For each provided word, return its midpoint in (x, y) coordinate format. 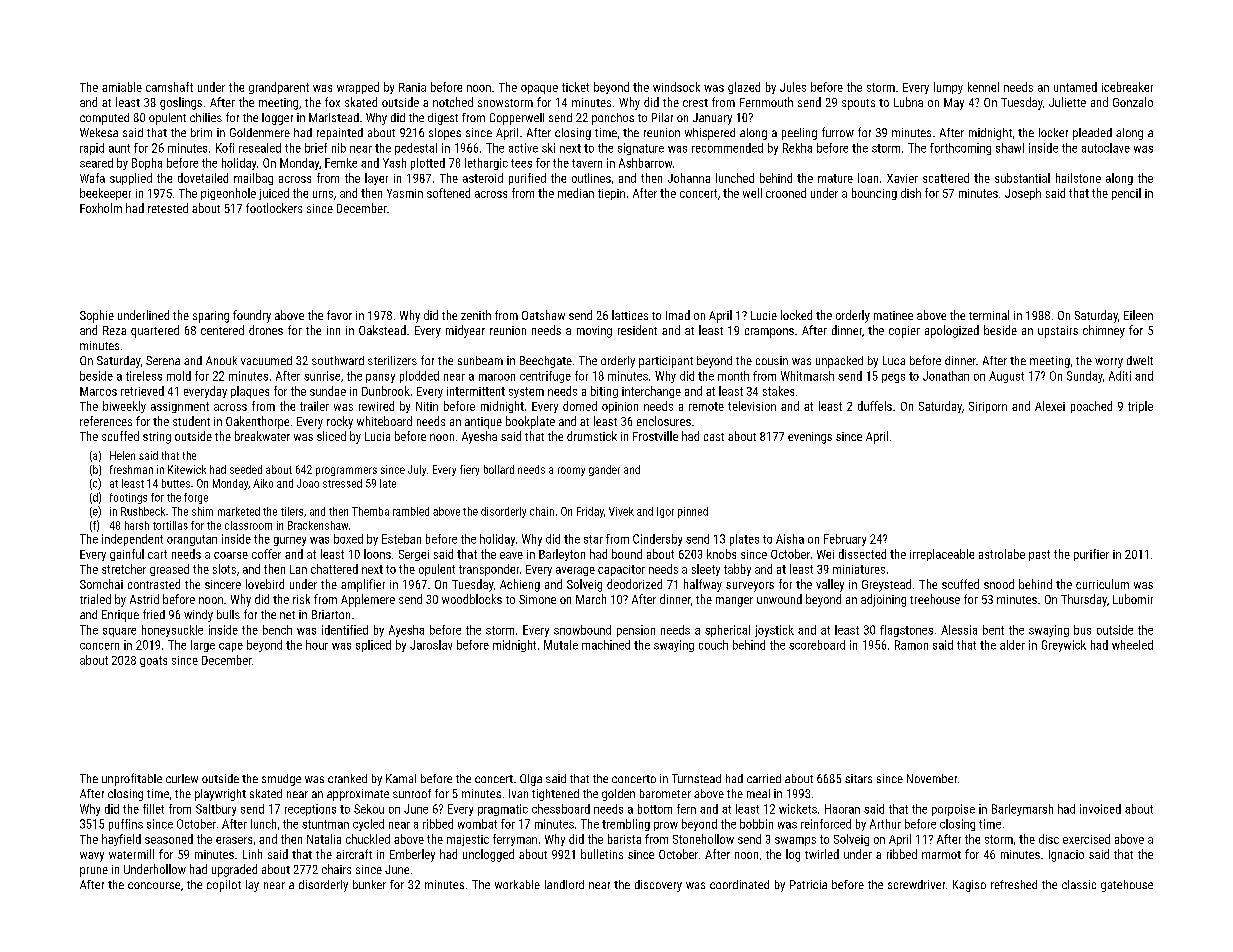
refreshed (1014, 884)
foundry (252, 316)
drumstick (592, 436)
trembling (626, 825)
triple (1140, 407)
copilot (224, 886)
